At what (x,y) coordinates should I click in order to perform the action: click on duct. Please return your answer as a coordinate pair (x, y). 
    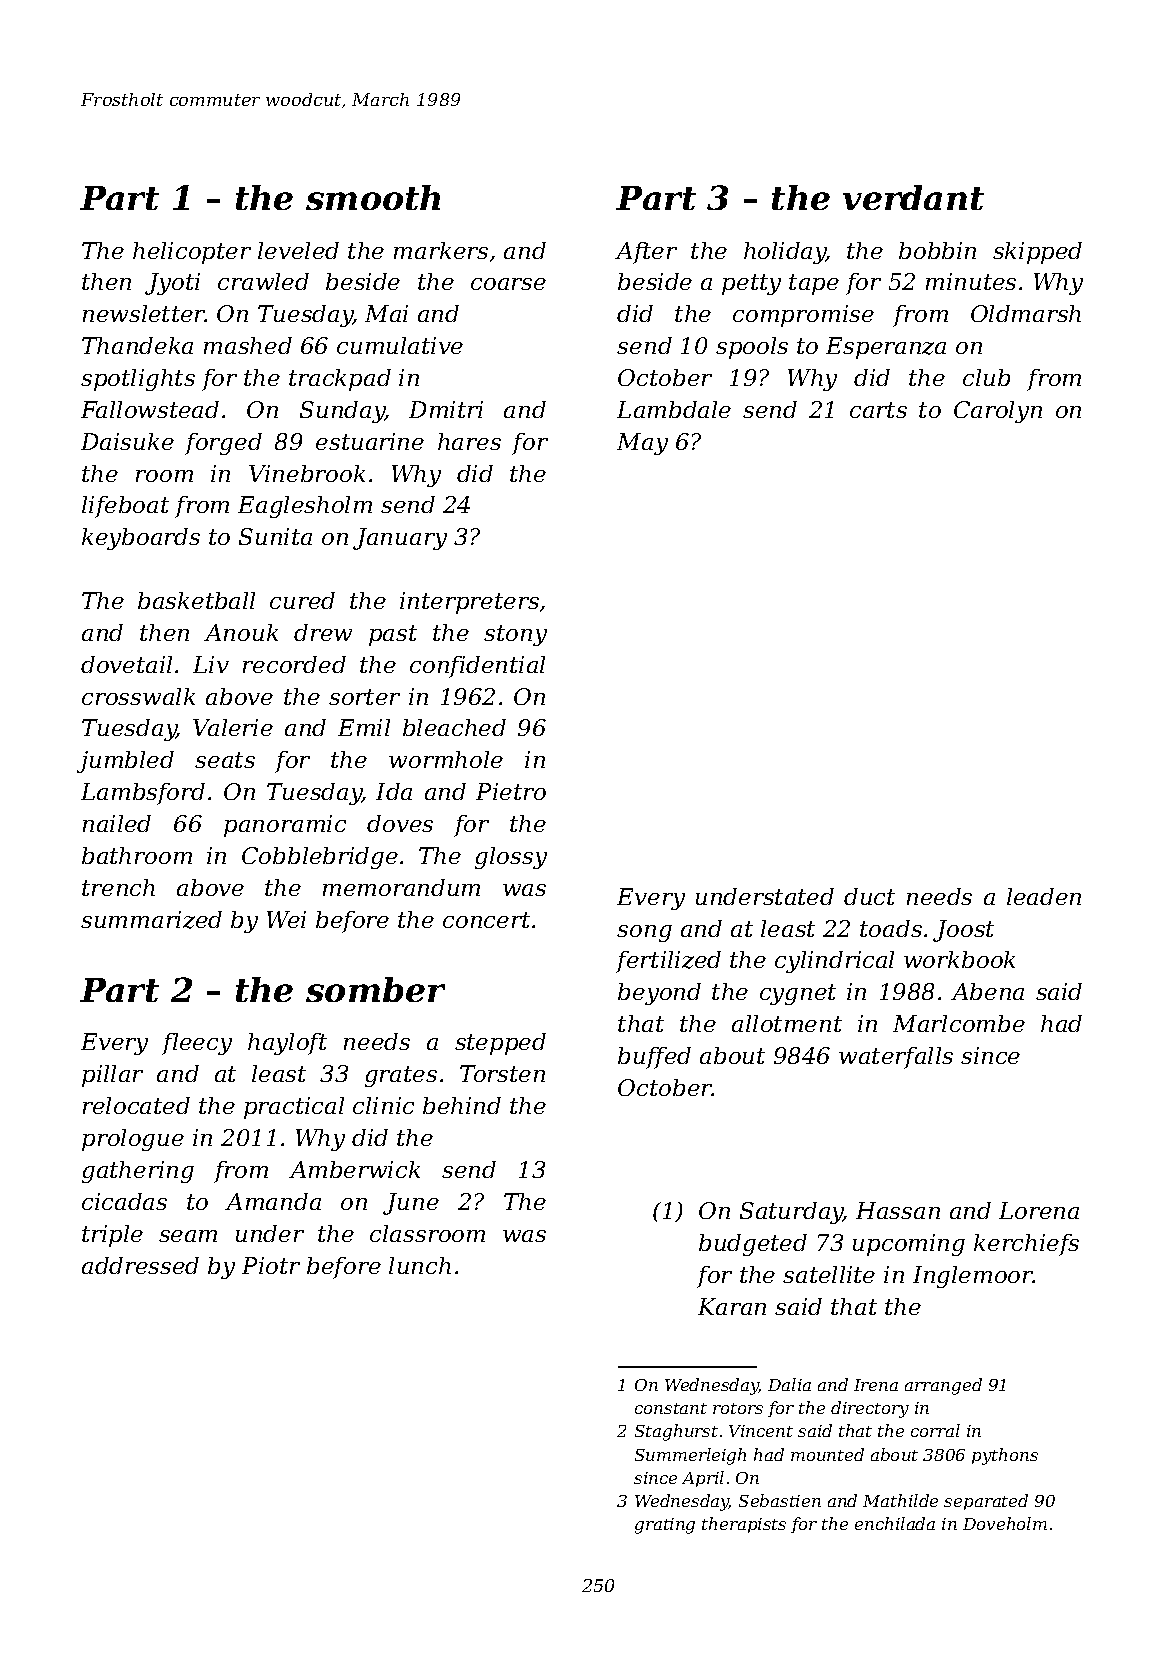
    Looking at the image, I should click on (869, 896).
